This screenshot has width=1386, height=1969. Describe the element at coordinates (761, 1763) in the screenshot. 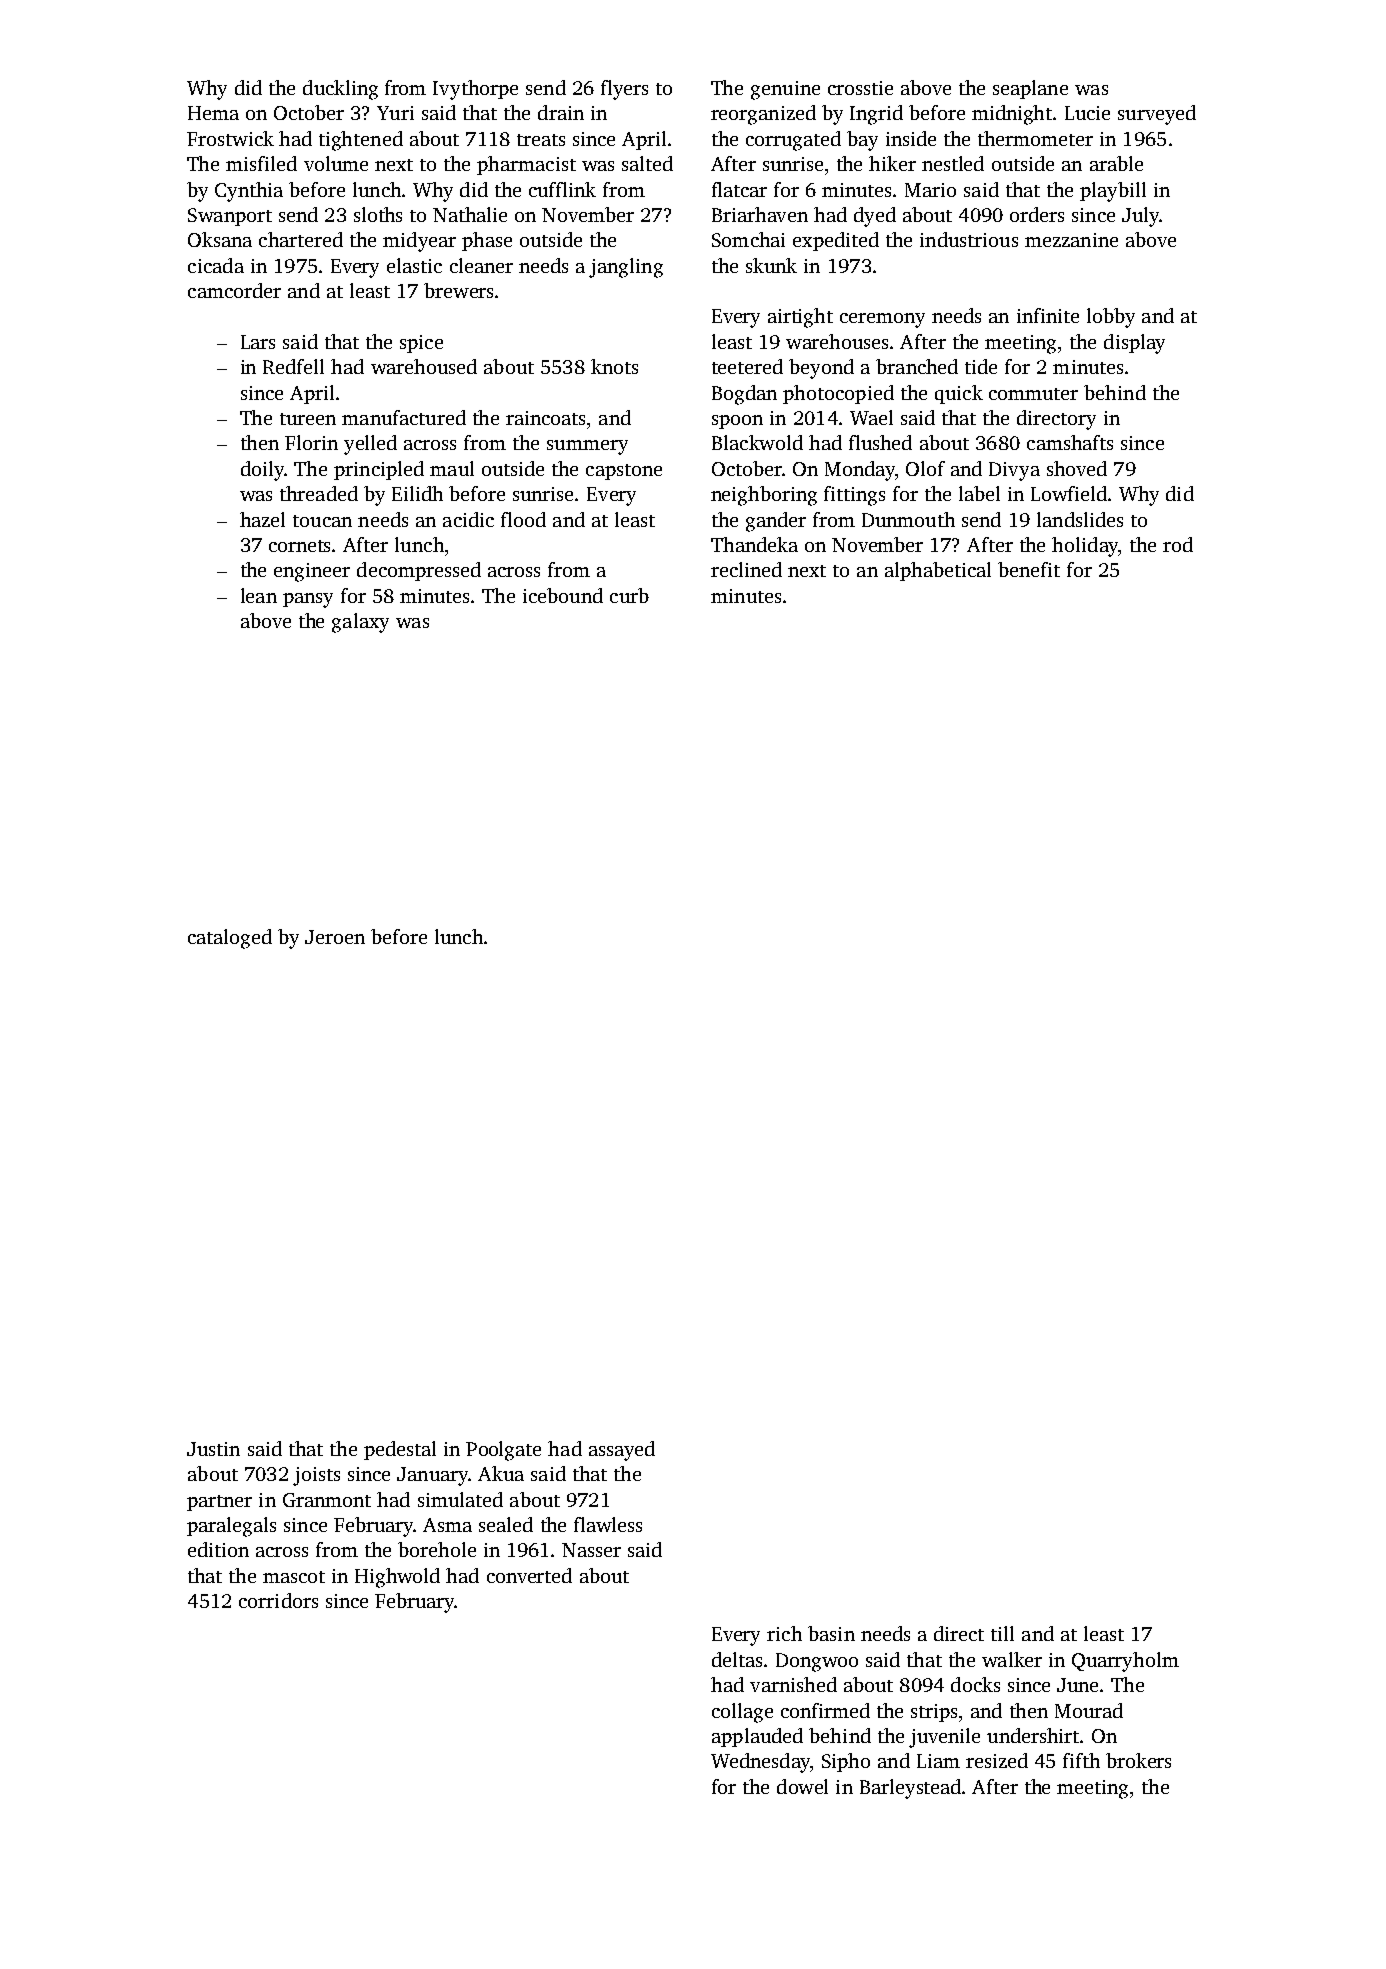

I see `Wednesday` at that location.
